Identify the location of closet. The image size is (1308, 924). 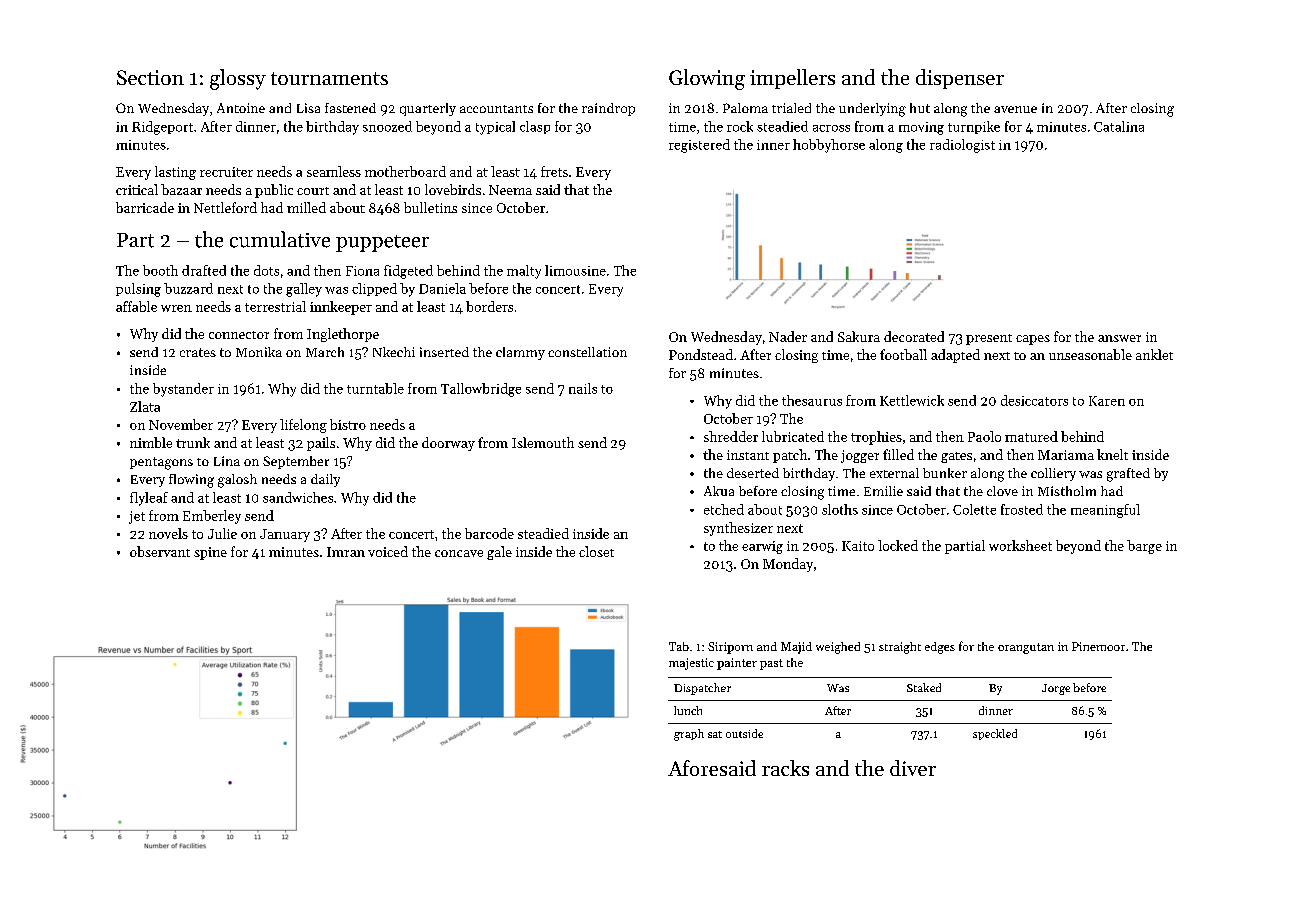
(596, 551).
